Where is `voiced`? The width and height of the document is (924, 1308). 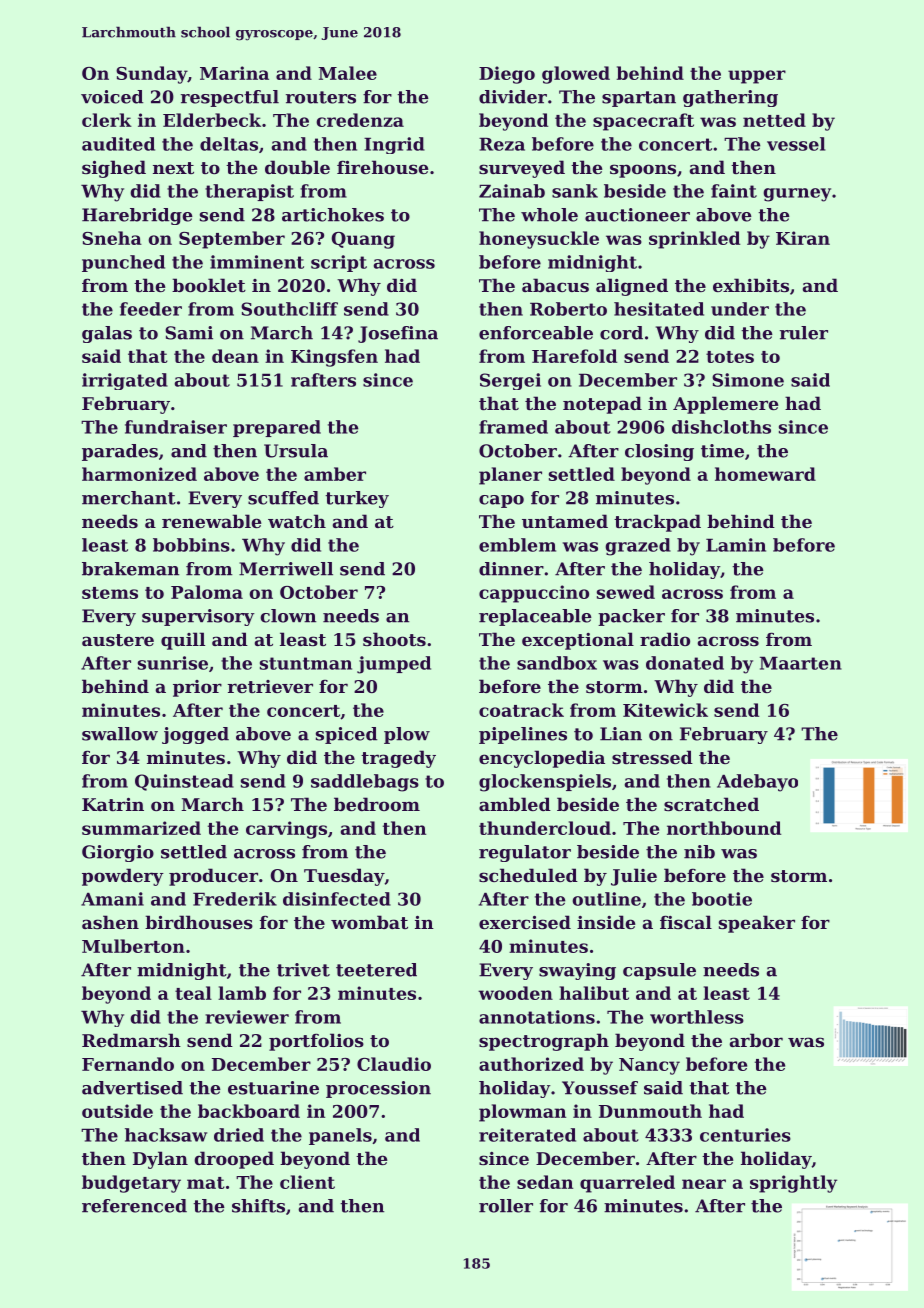
voiced is located at coordinates (112, 97).
